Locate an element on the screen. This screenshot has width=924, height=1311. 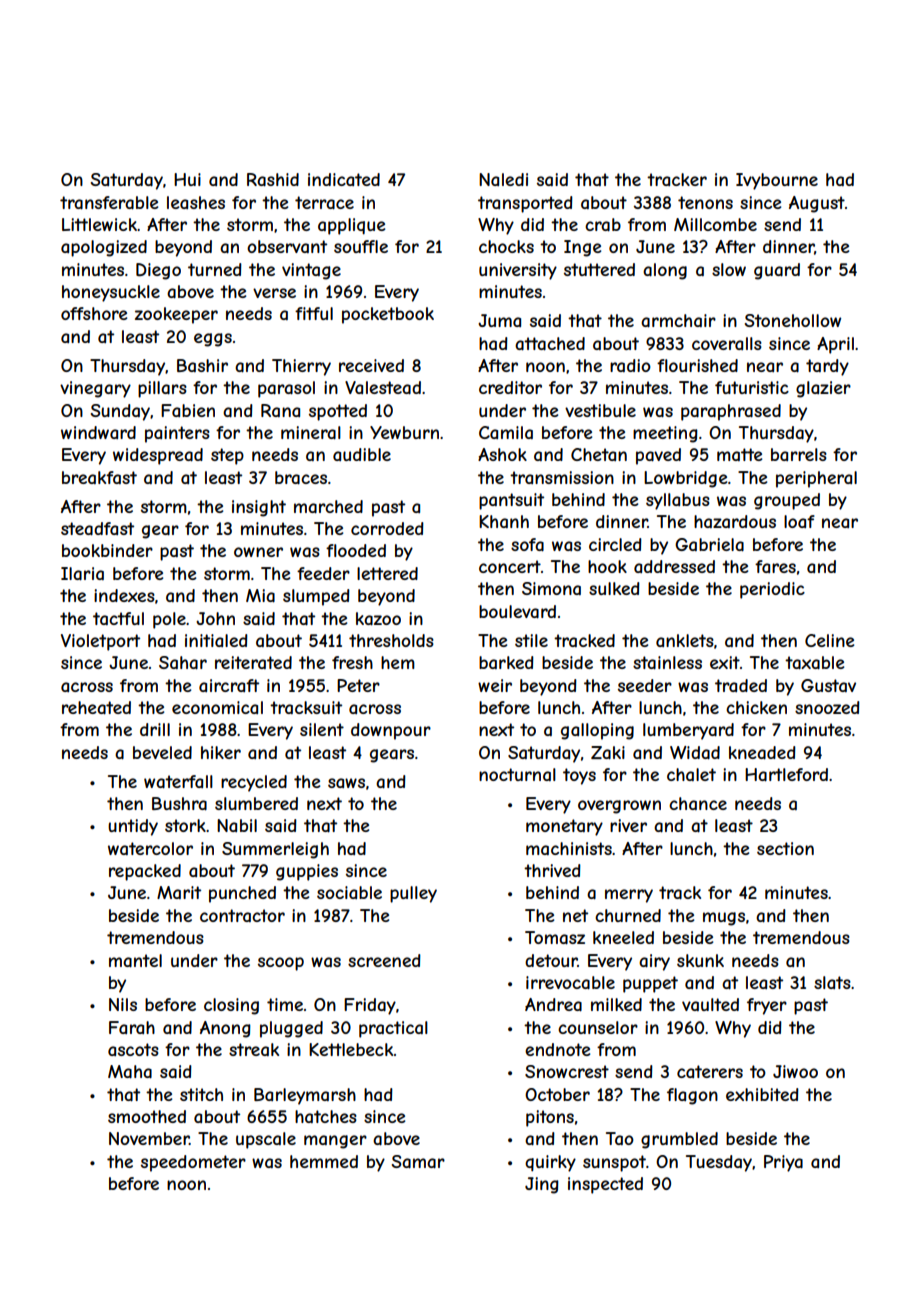
Tomasz is located at coordinates (555, 937).
